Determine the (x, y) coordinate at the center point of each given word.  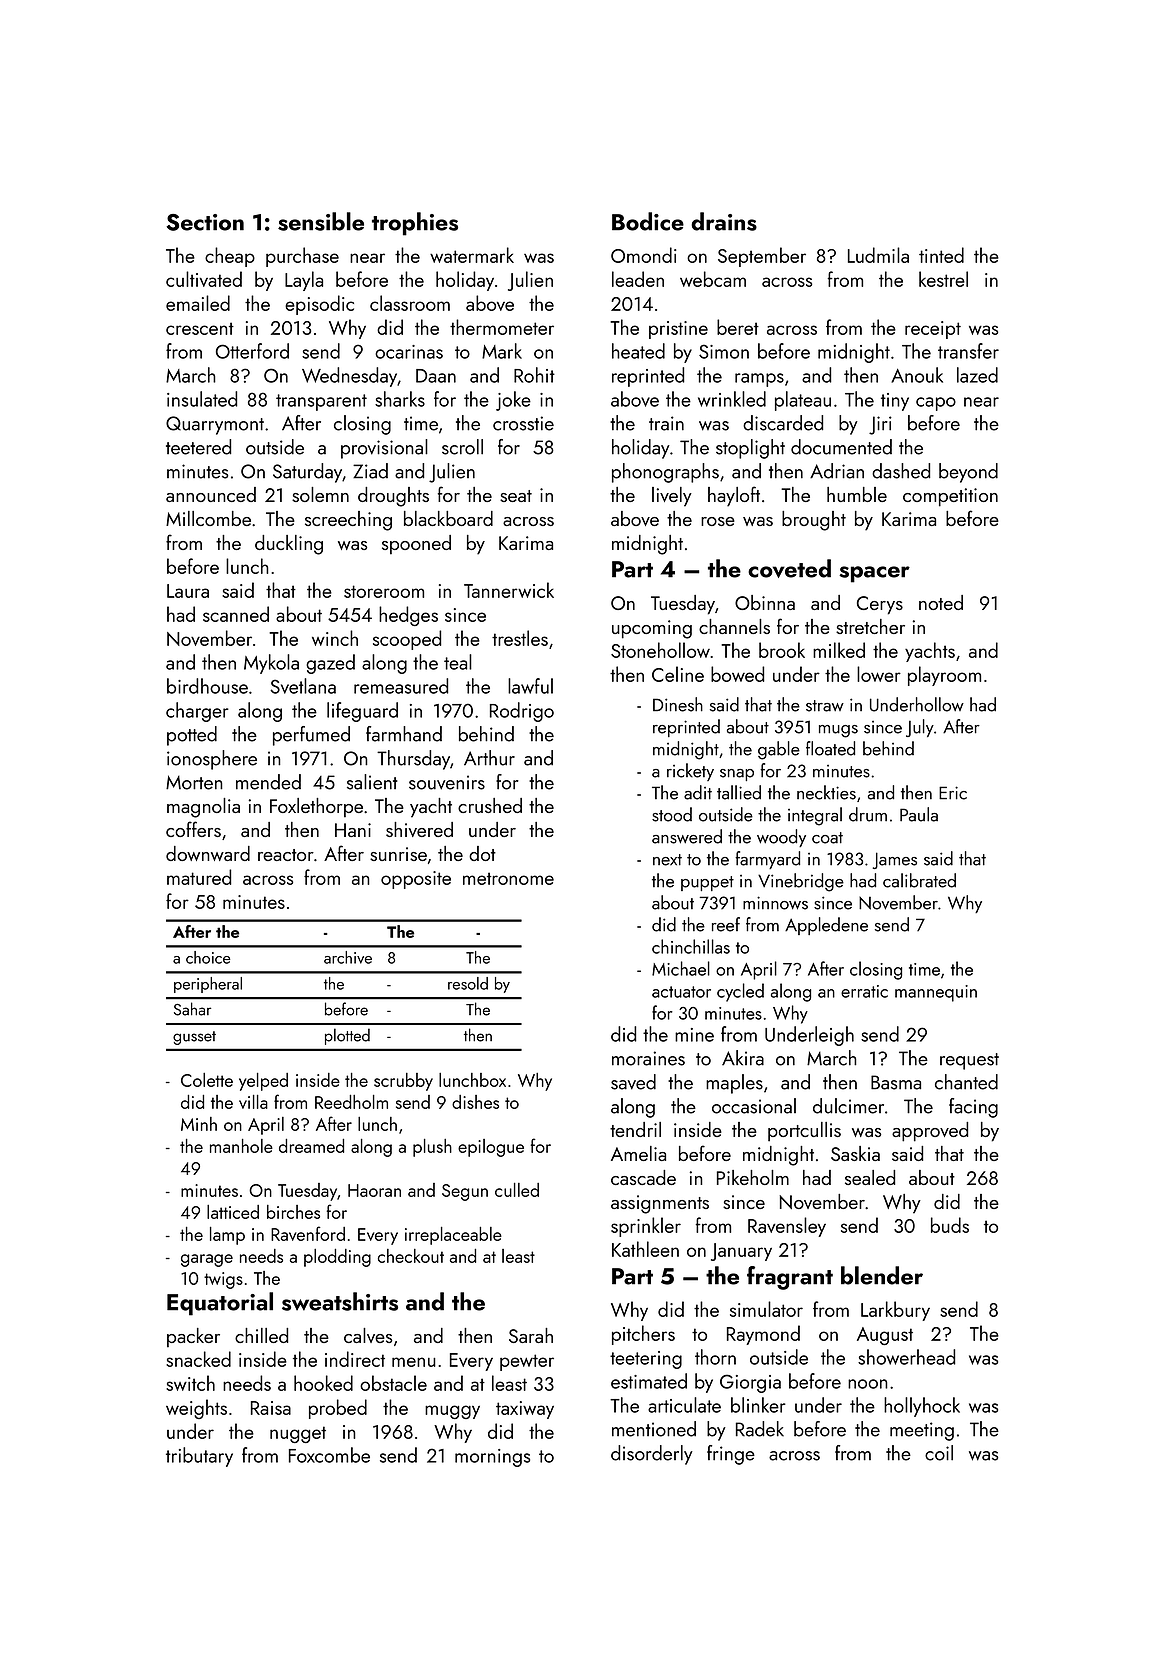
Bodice (648, 221)
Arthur (489, 758)
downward (208, 853)
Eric (953, 793)
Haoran (374, 1190)
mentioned (654, 1429)
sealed (870, 1177)
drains (724, 221)
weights (196, 1409)
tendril (635, 1129)
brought (814, 521)
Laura (188, 591)
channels (734, 626)
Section (205, 222)
